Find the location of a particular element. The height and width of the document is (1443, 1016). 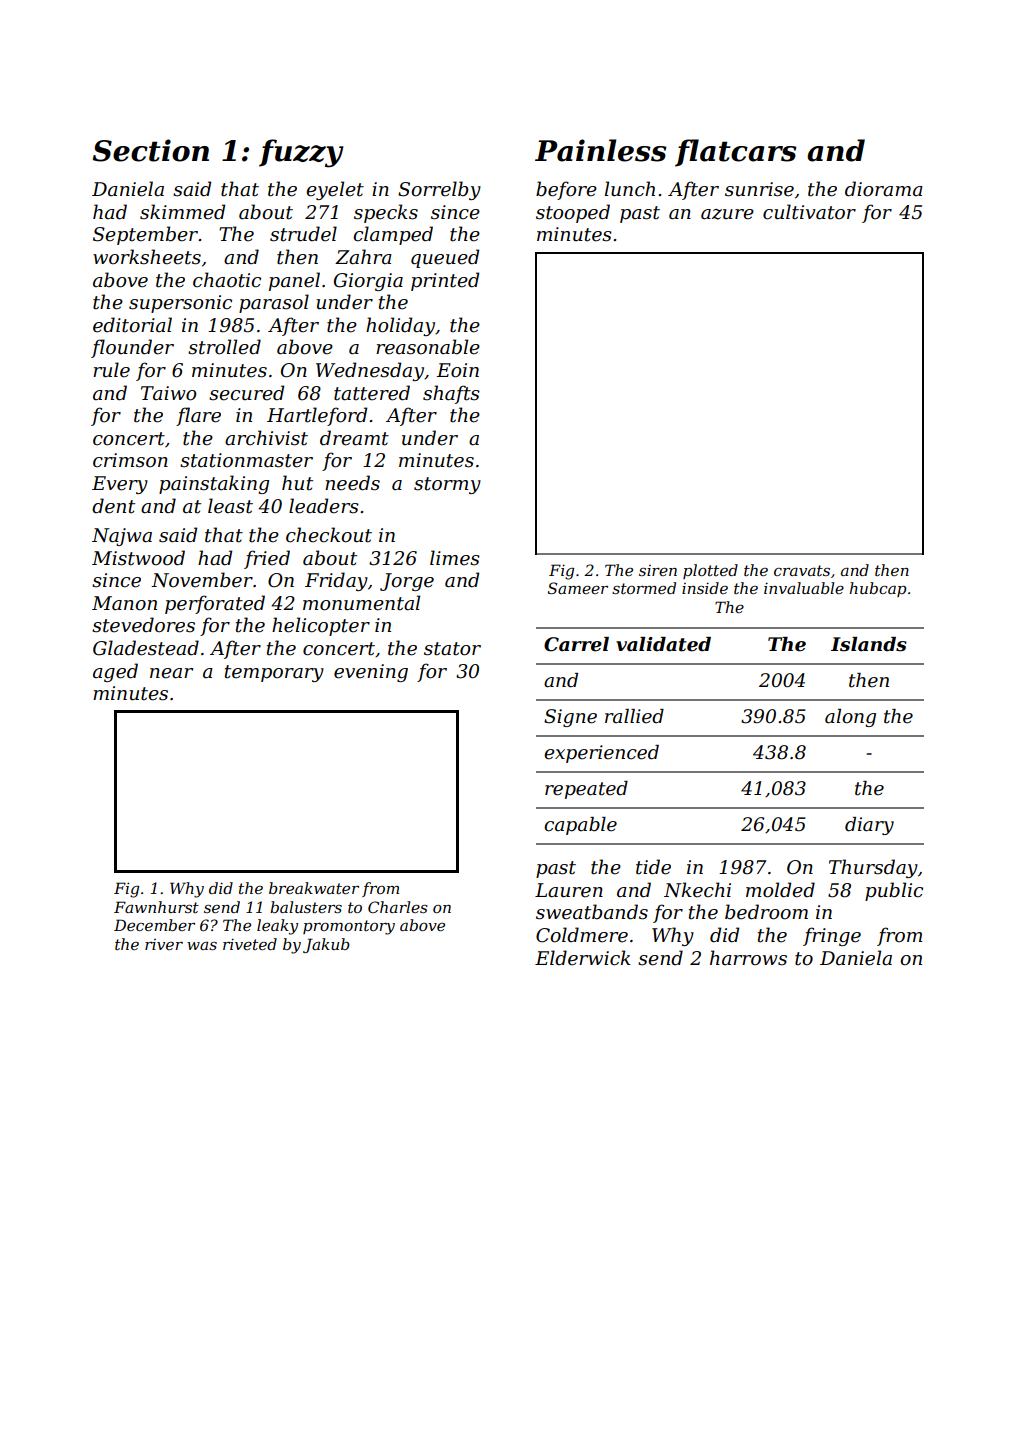

tattered is located at coordinates (372, 393).
